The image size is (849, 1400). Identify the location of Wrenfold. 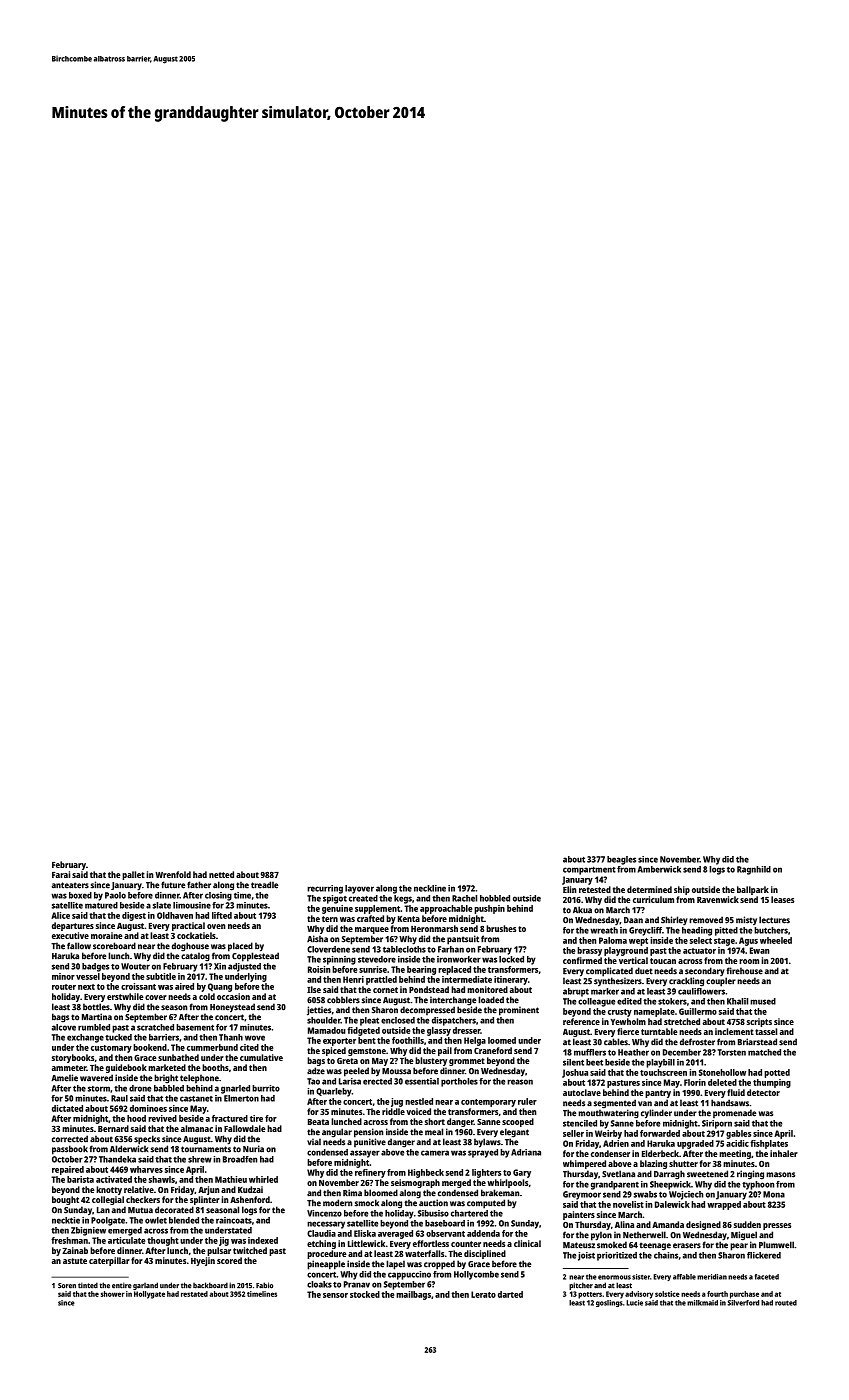
(173, 874).
